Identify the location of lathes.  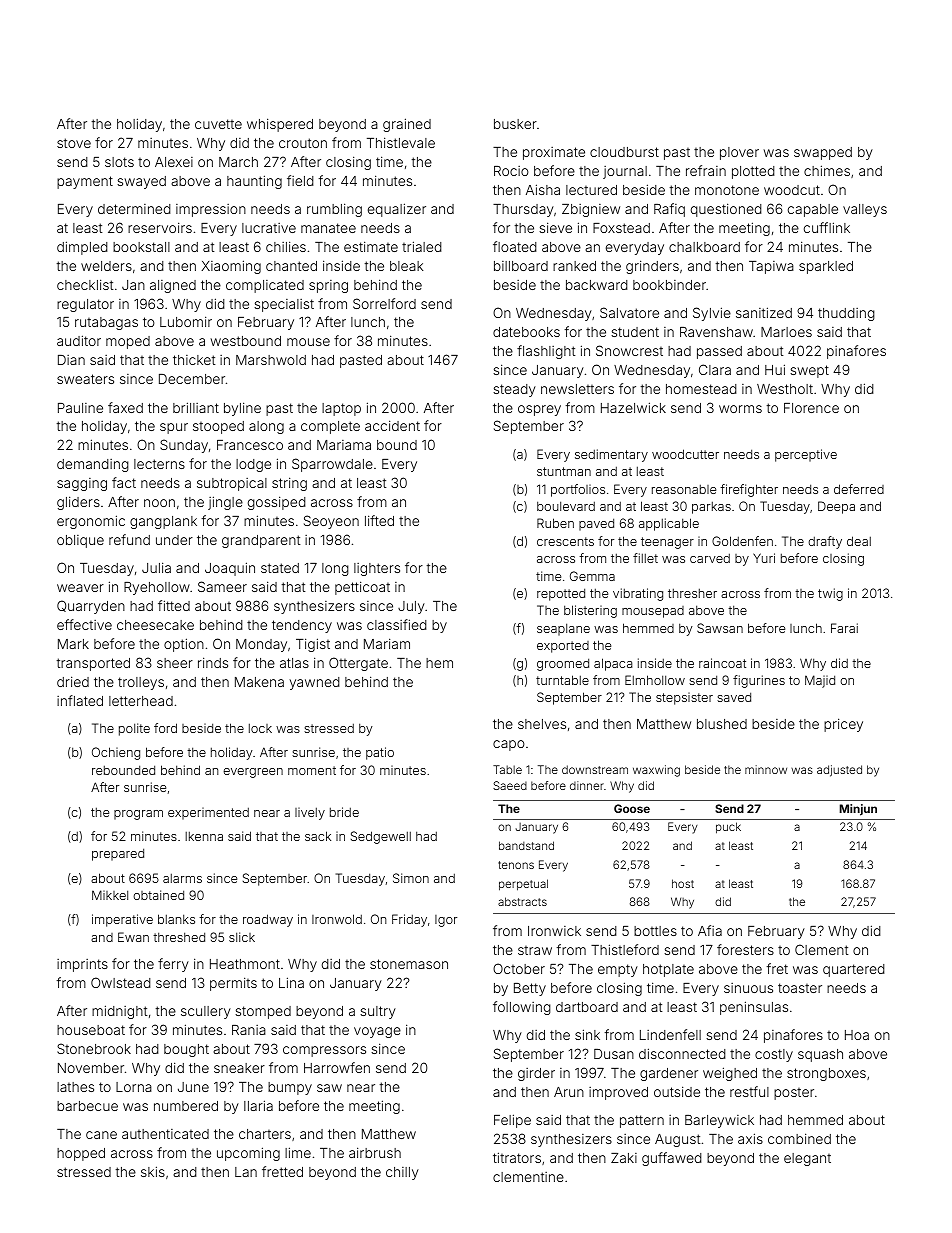
(75, 1087).
